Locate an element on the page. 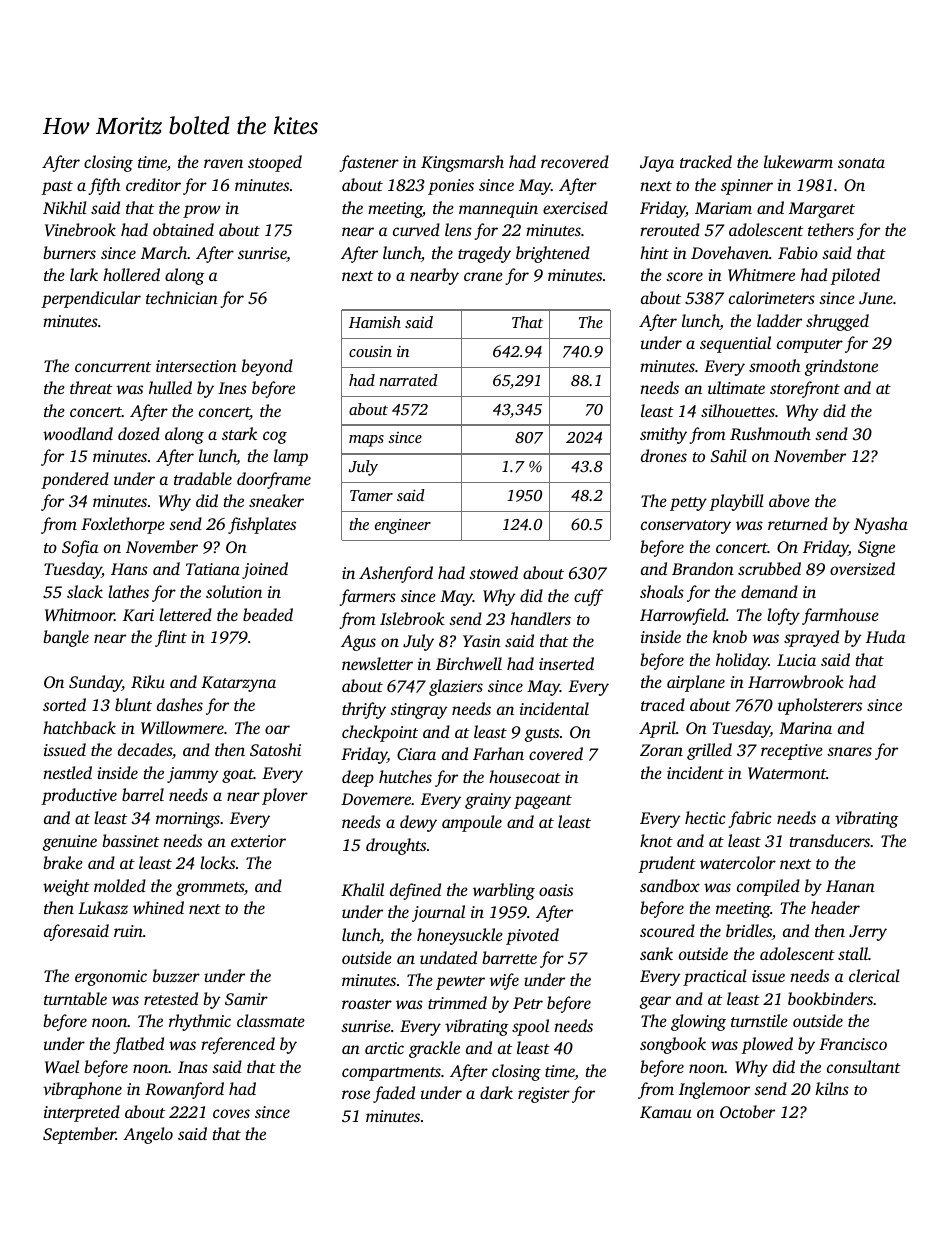  defined is located at coordinates (415, 891).
